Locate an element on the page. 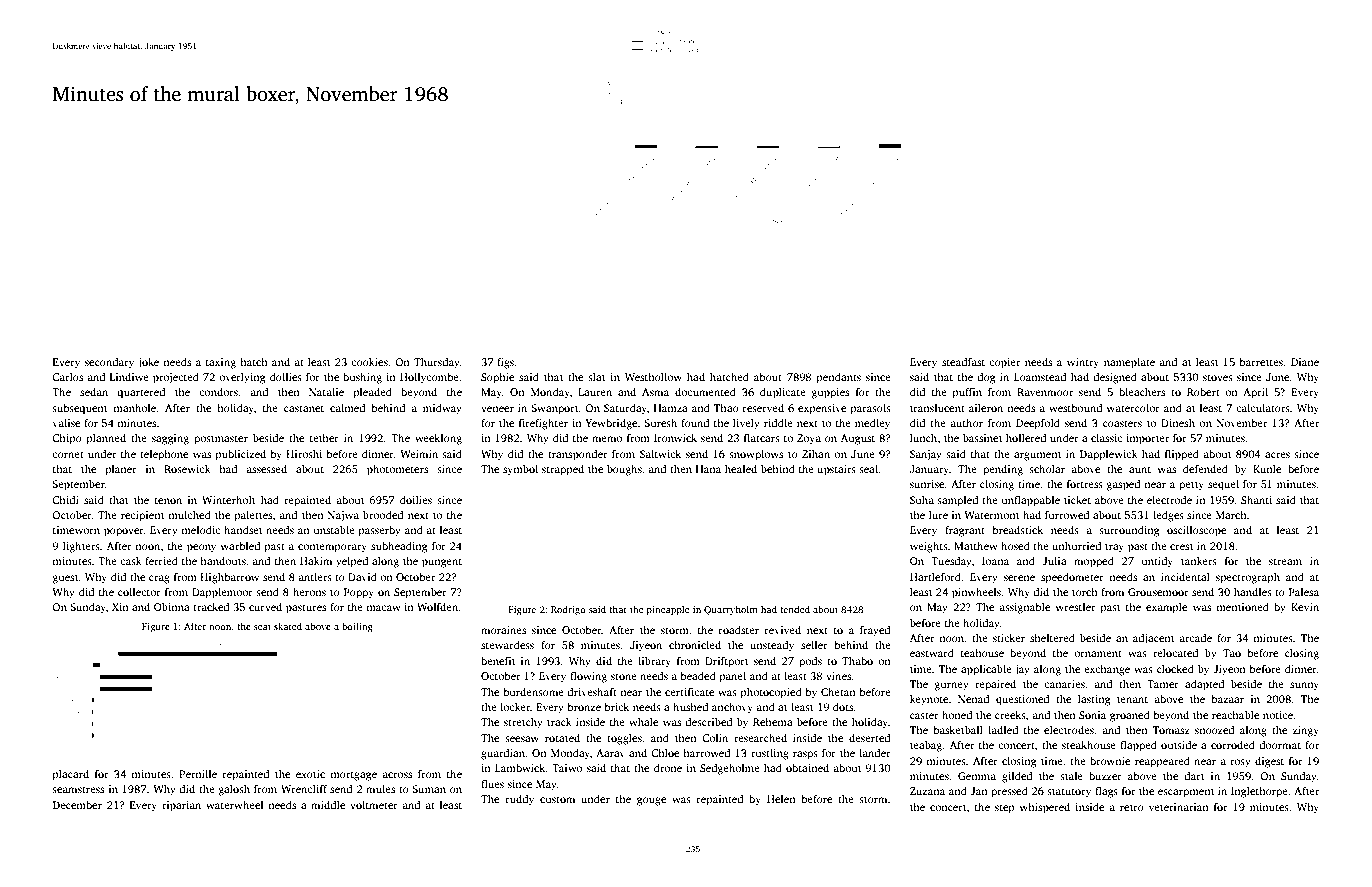 The height and width of the page is (887, 1372). guest is located at coordinates (65, 579).
